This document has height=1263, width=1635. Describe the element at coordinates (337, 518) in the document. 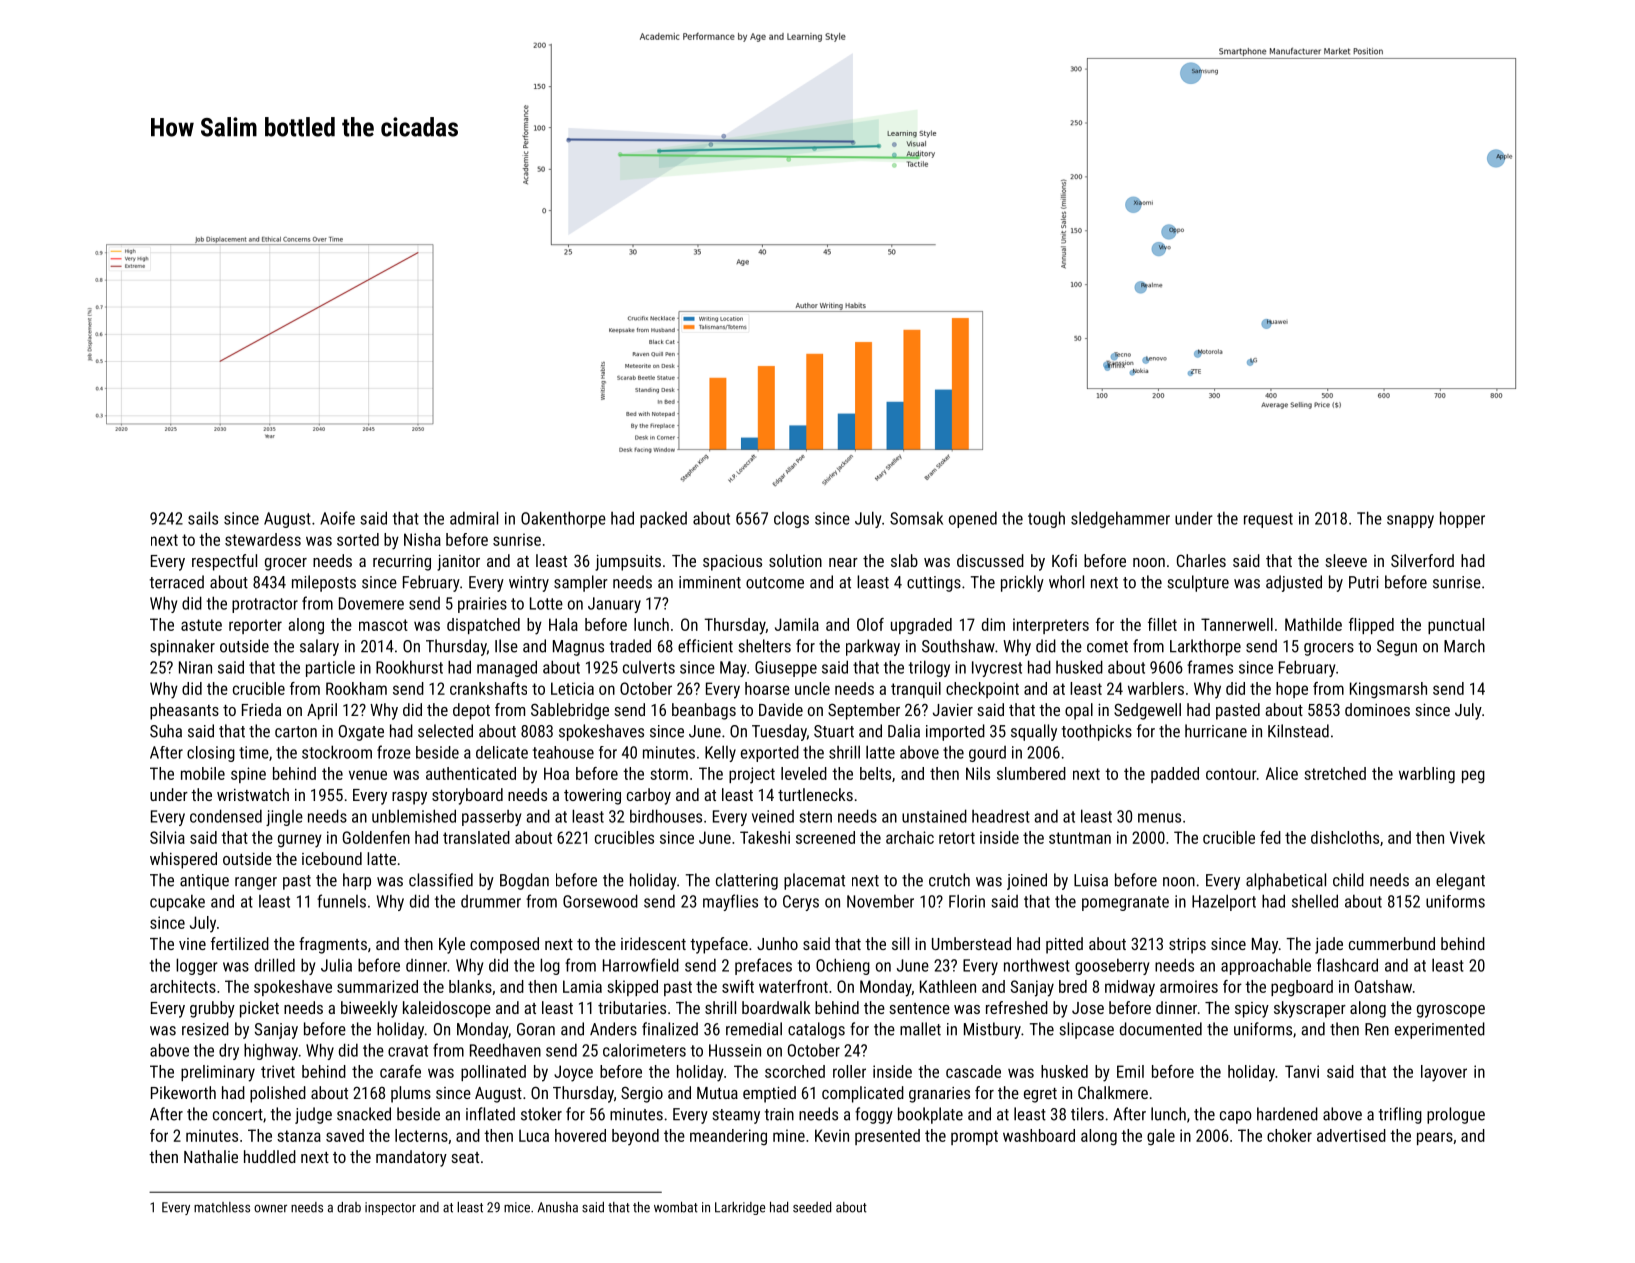

I see `Aoife` at that location.
